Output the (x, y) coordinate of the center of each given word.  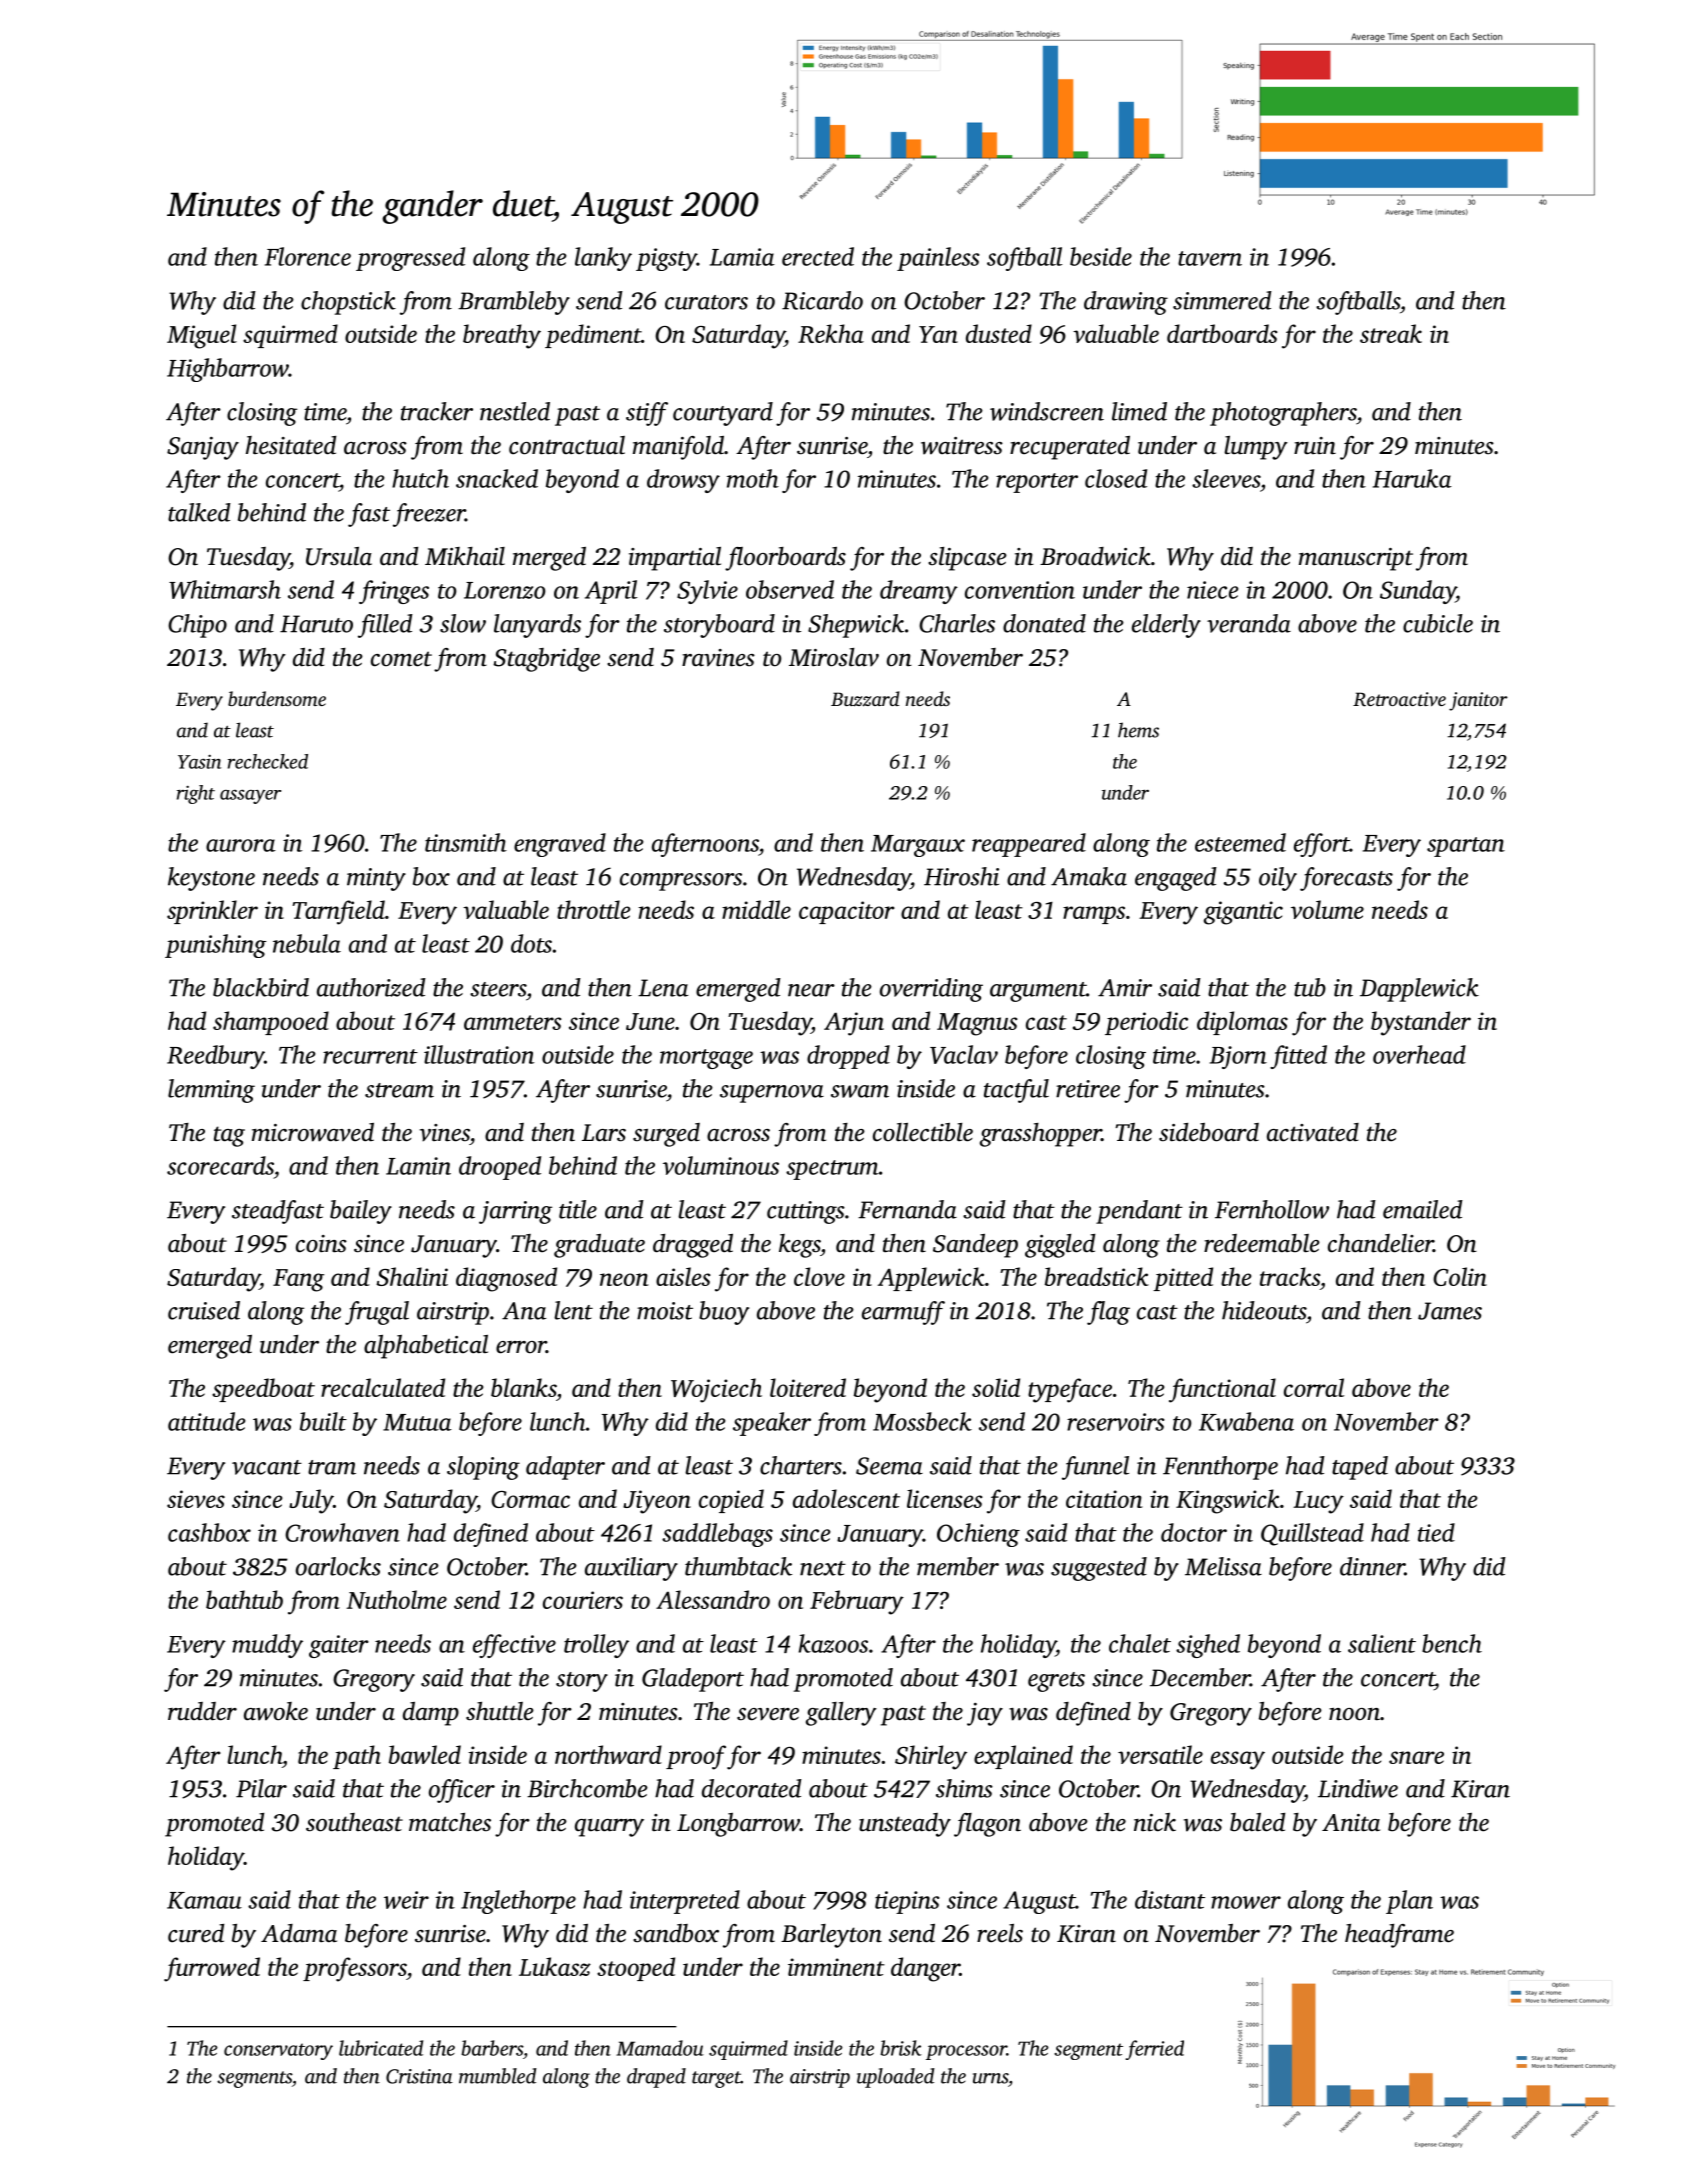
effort (1322, 845)
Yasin (199, 762)
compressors (681, 882)
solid (996, 1387)
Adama (299, 1933)
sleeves (1226, 478)
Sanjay (203, 448)
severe (768, 1714)
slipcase (967, 559)
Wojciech (716, 1390)
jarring (515, 1212)
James (1450, 1311)
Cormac (530, 1499)
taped (1360, 1468)
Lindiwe (1358, 1788)
